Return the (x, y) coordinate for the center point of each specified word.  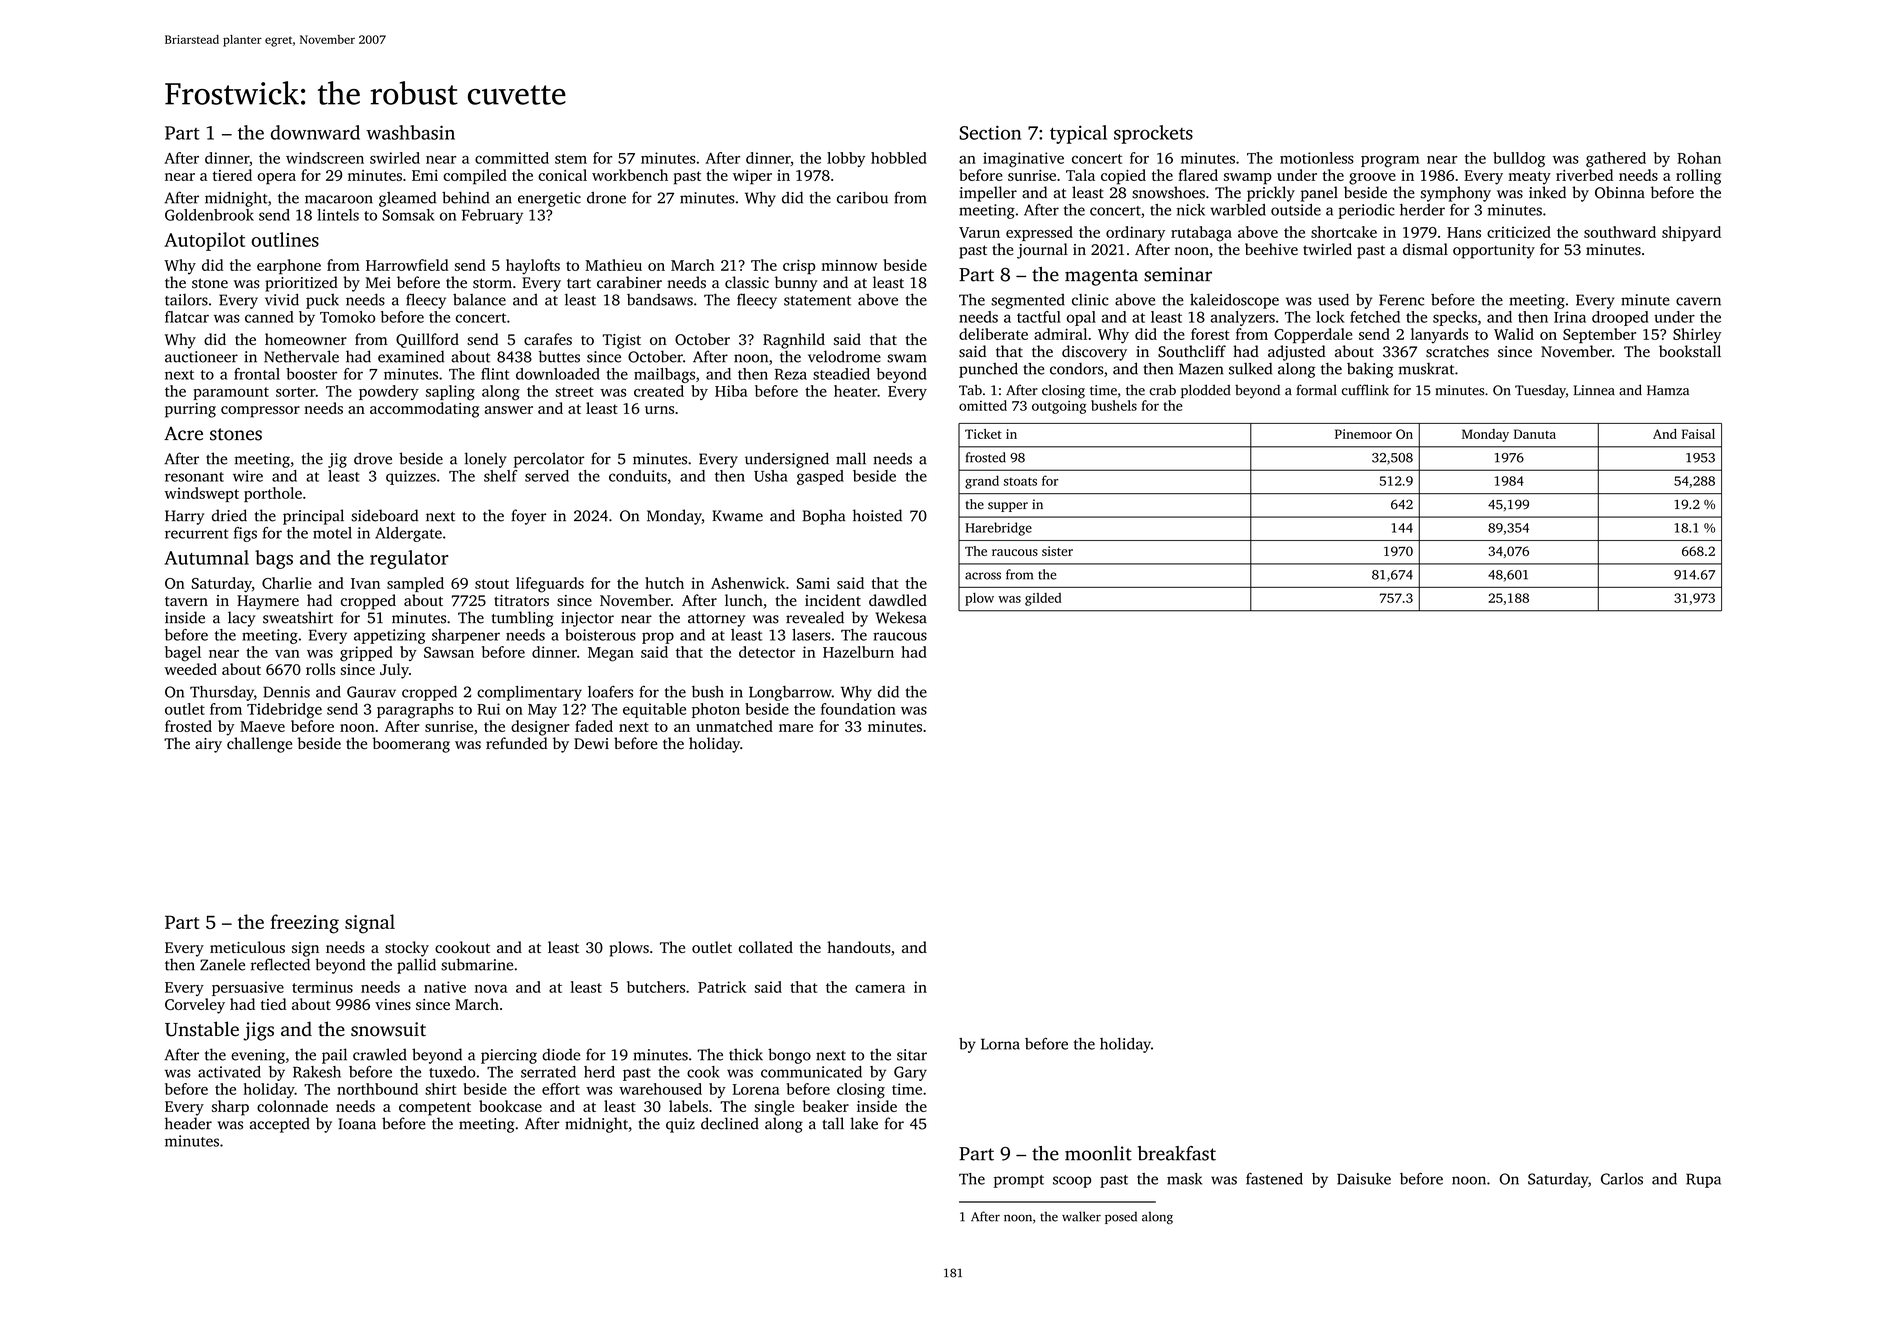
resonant (194, 477)
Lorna (1000, 1044)
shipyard (1691, 233)
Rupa (1703, 1180)
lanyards (1439, 336)
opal (1081, 318)
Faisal (1698, 434)
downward (315, 132)
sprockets (1153, 134)
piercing (509, 1056)
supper (1008, 507)
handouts (859, 947)
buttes (559, 356)
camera (880, 989)
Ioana (357, 1124)
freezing (305, 924)
